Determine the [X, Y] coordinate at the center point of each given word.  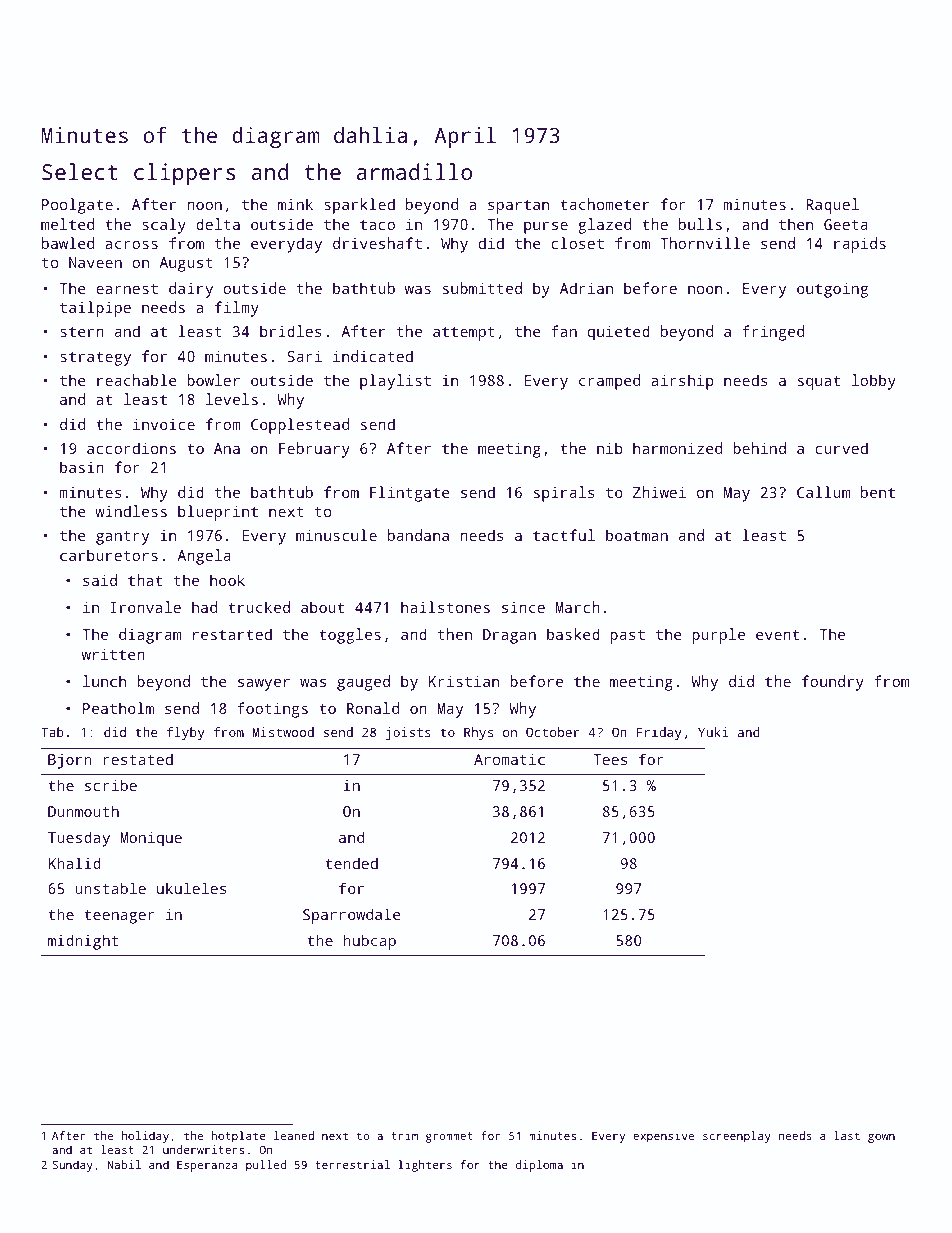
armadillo [414, 171]
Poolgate [77, 206]
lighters [425, 1166]
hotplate [238, 1137]
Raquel [832, 206]
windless [131, 511]
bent [878, 492]
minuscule [336, 535]
